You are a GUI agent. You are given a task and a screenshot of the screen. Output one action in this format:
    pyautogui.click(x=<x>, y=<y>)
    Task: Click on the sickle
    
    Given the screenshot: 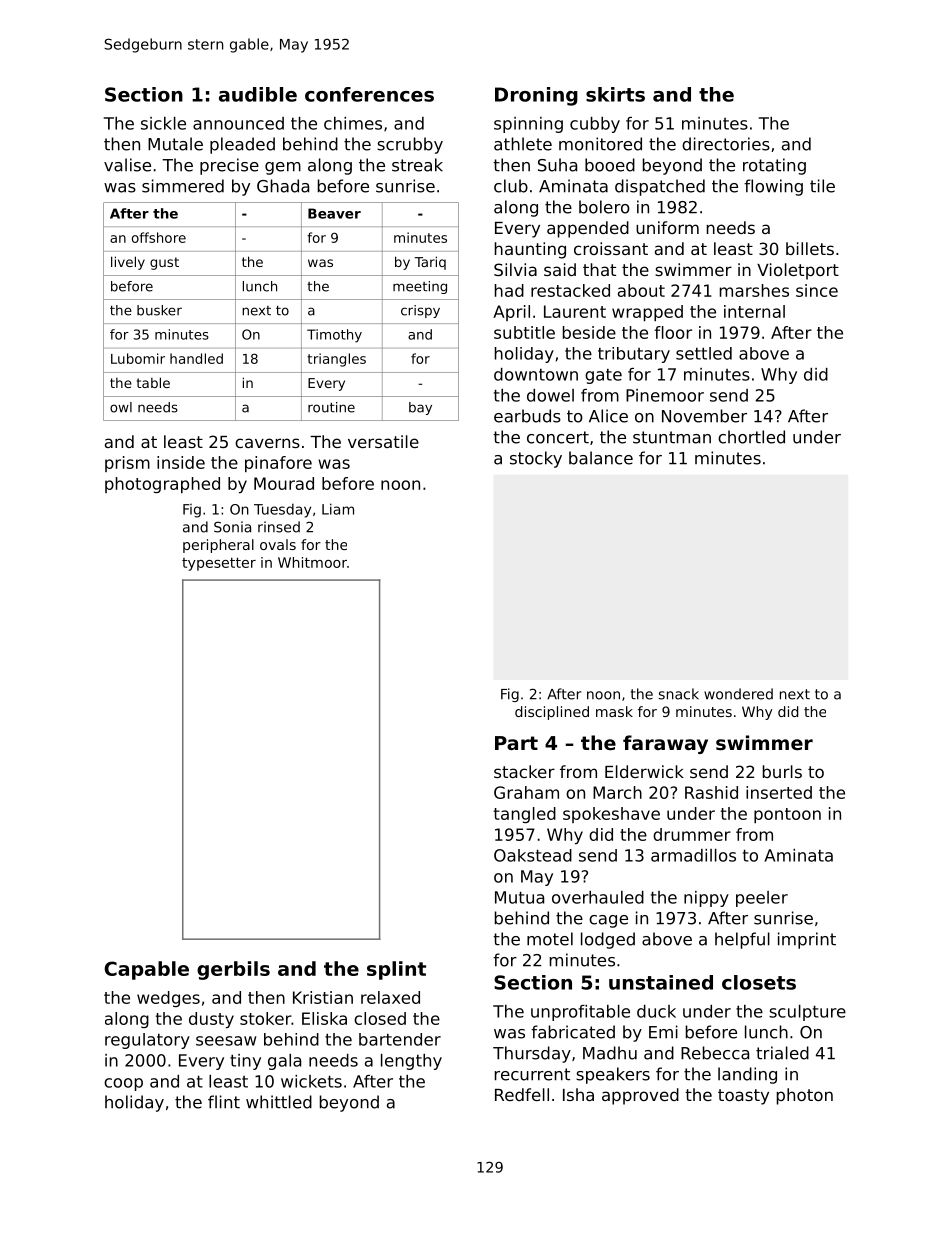 What is the action you would take?
    pyautogui.click(x=163, y=123)
